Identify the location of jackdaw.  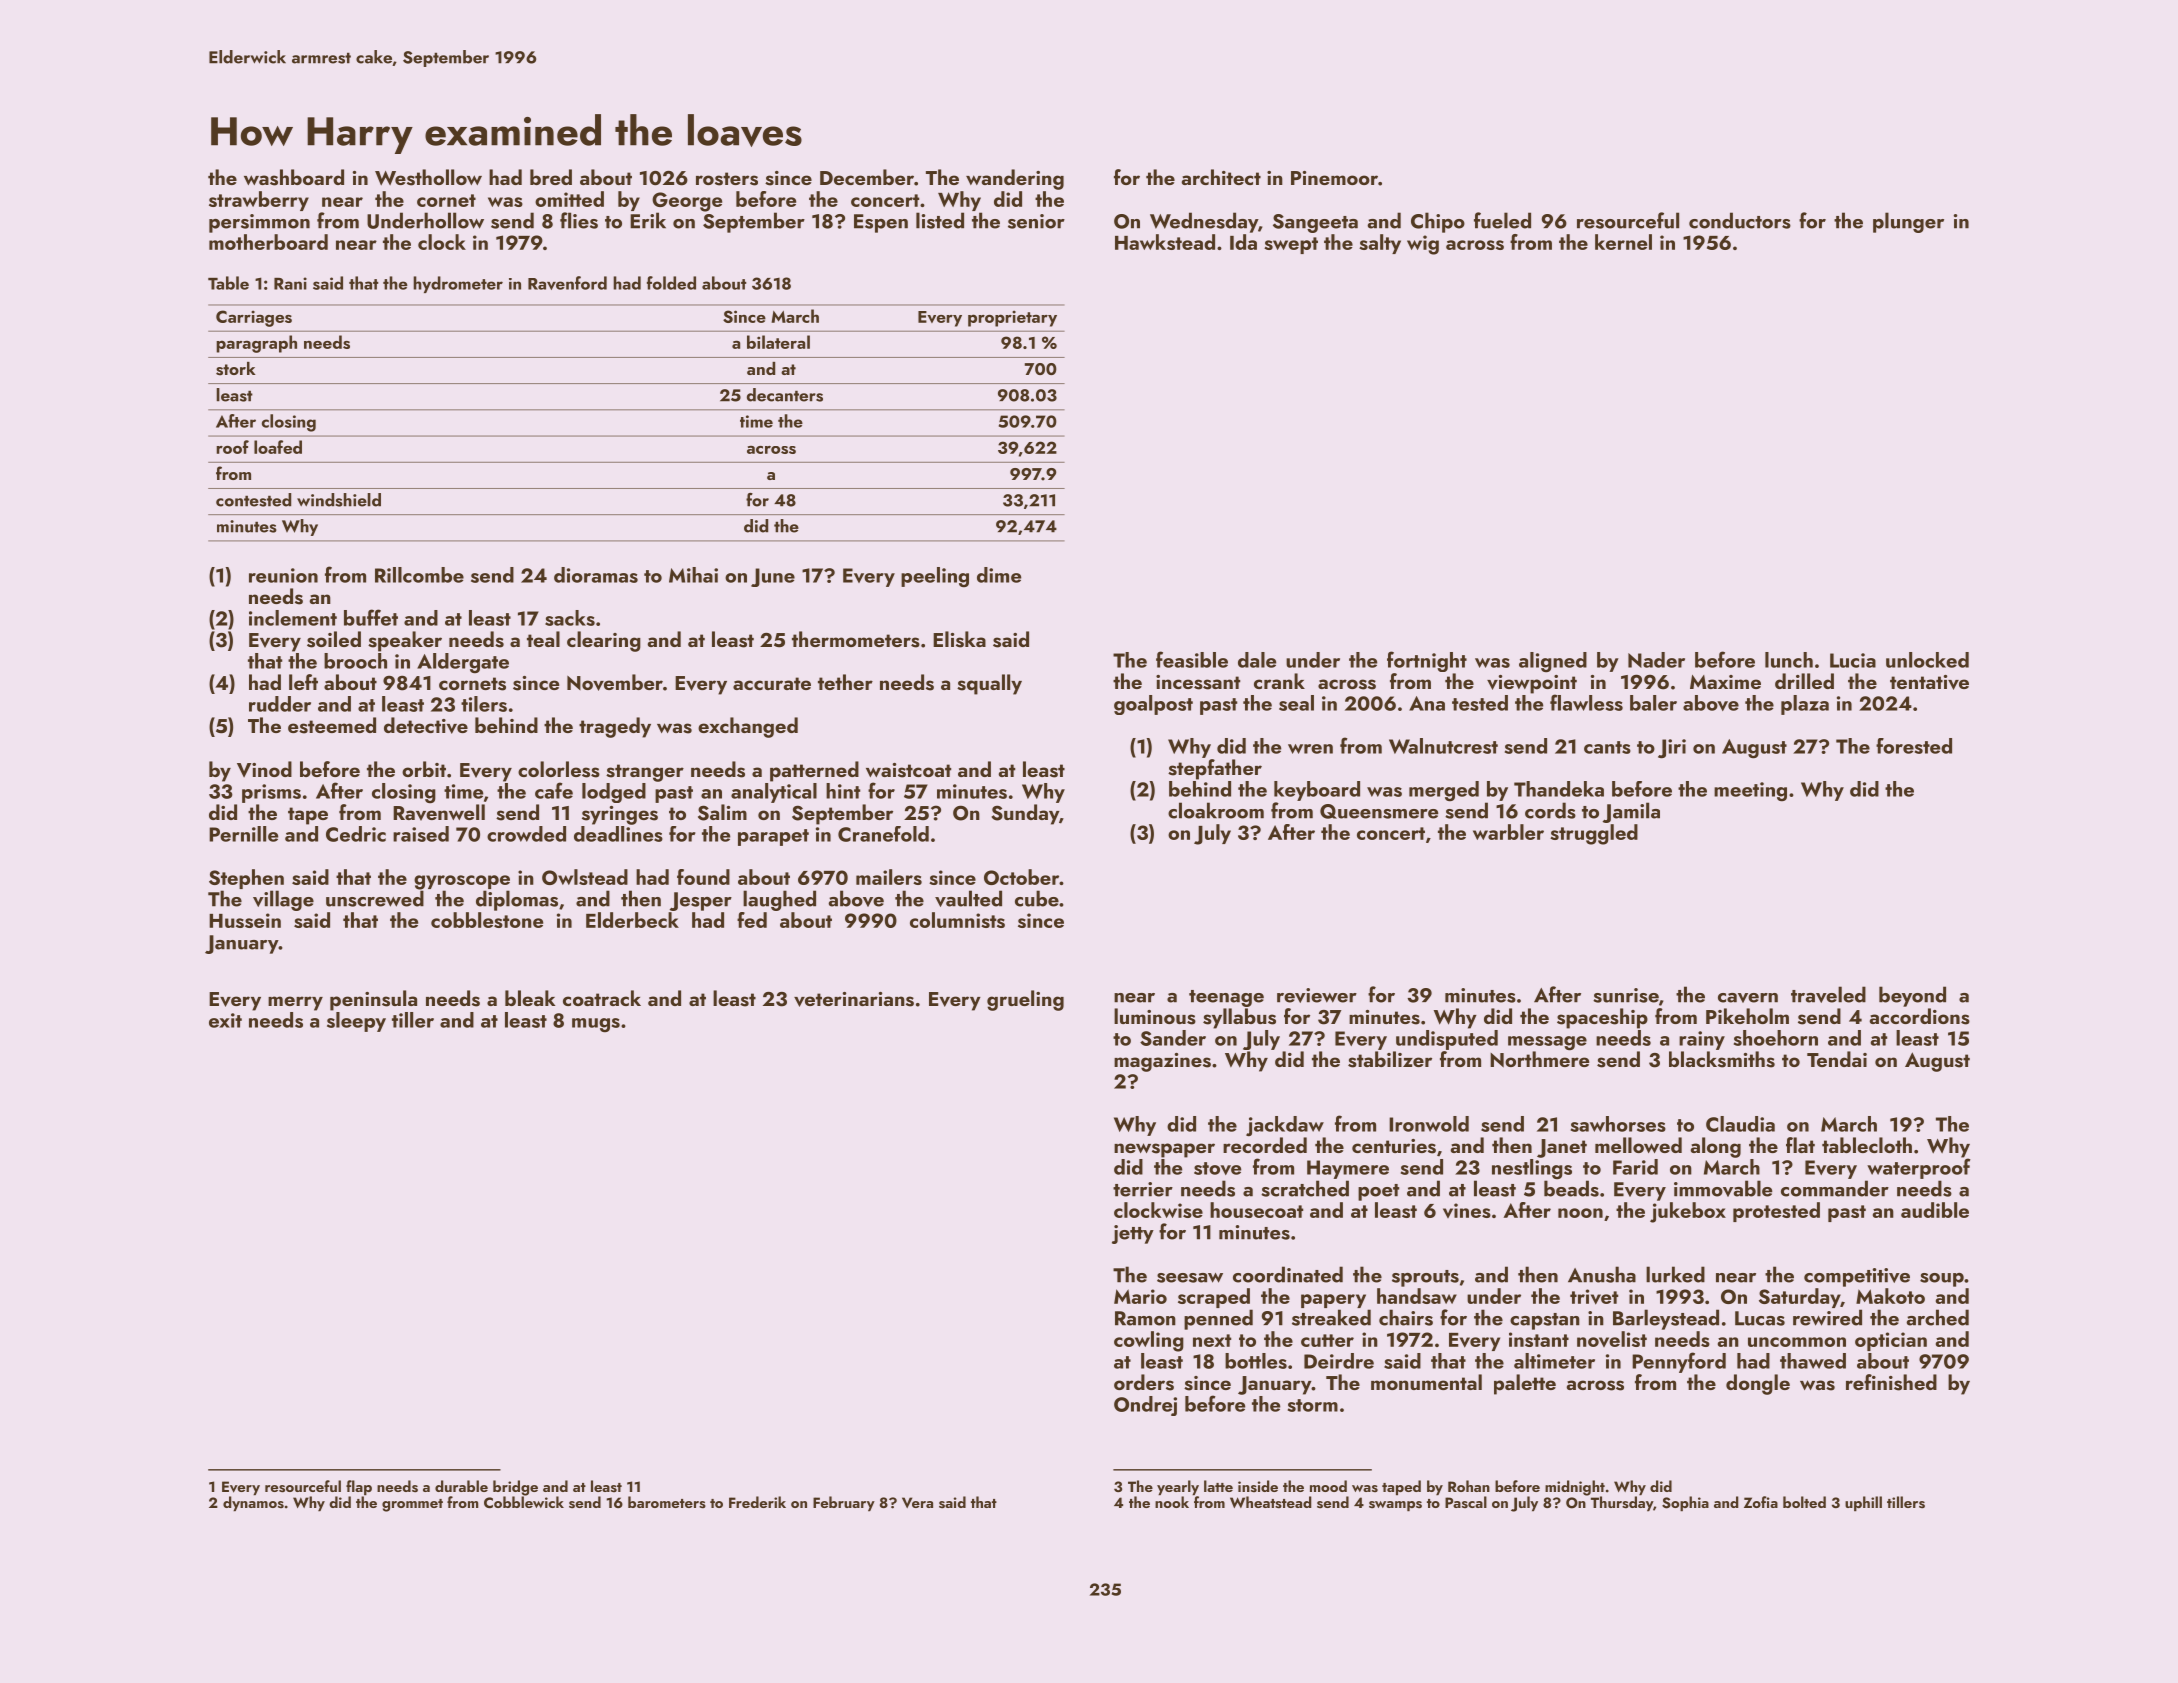
(1285, 1126).
